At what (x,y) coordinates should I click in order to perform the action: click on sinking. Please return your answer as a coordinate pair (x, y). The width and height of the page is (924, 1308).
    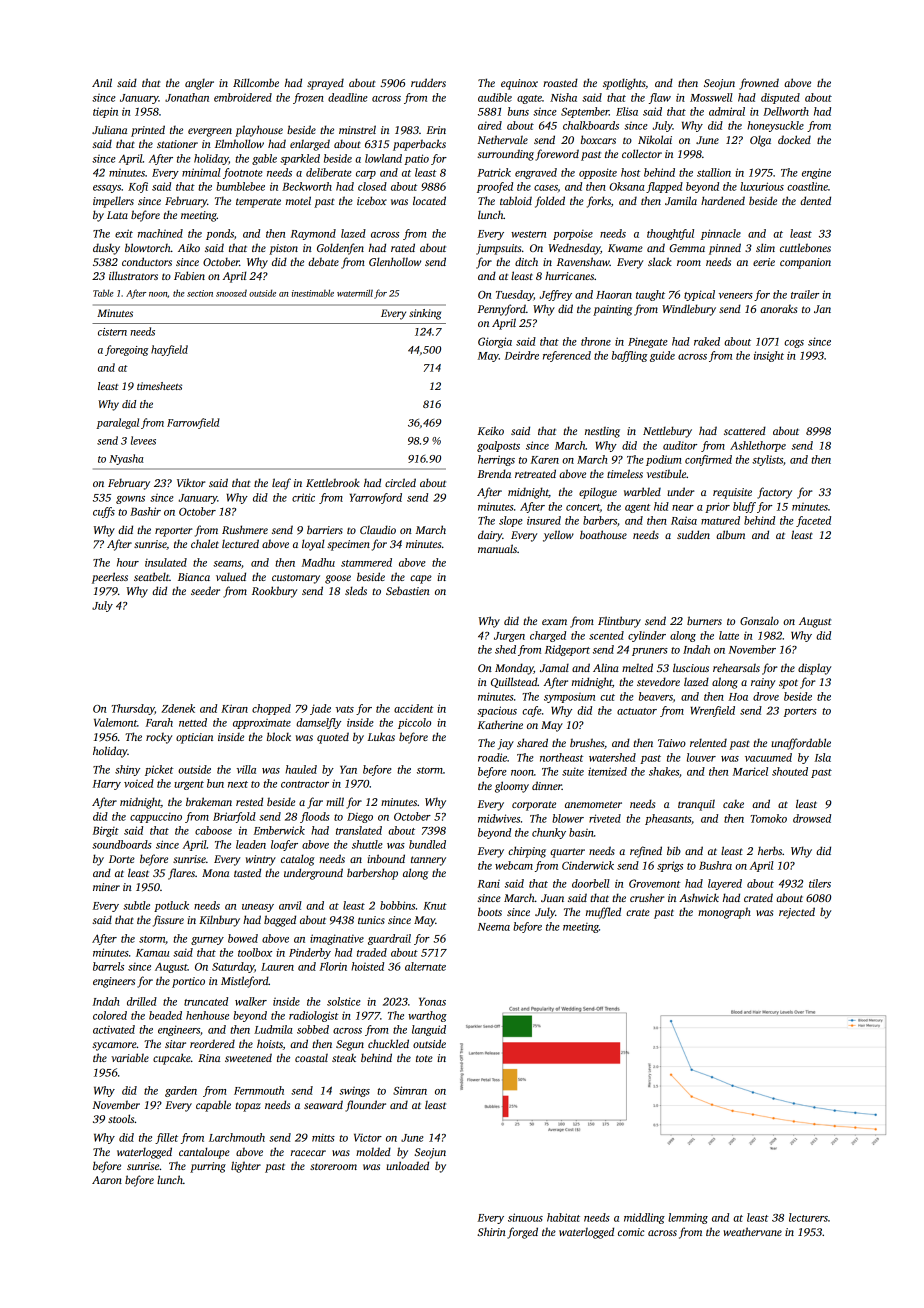
    Looking at the image, I should click on (425, 314).
